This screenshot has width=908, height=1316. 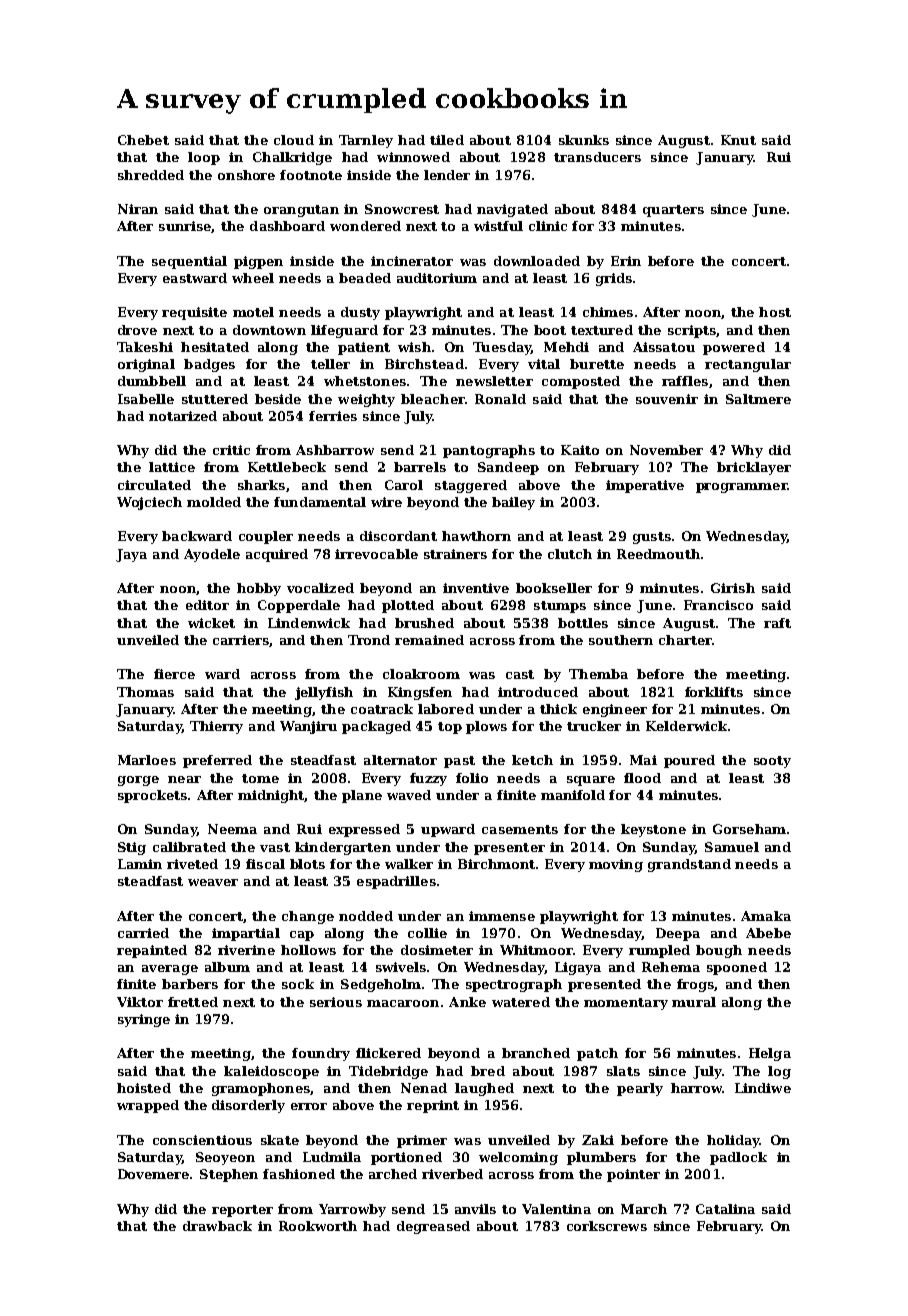 I want to click on Thomas, so click(x=145, y=692).
